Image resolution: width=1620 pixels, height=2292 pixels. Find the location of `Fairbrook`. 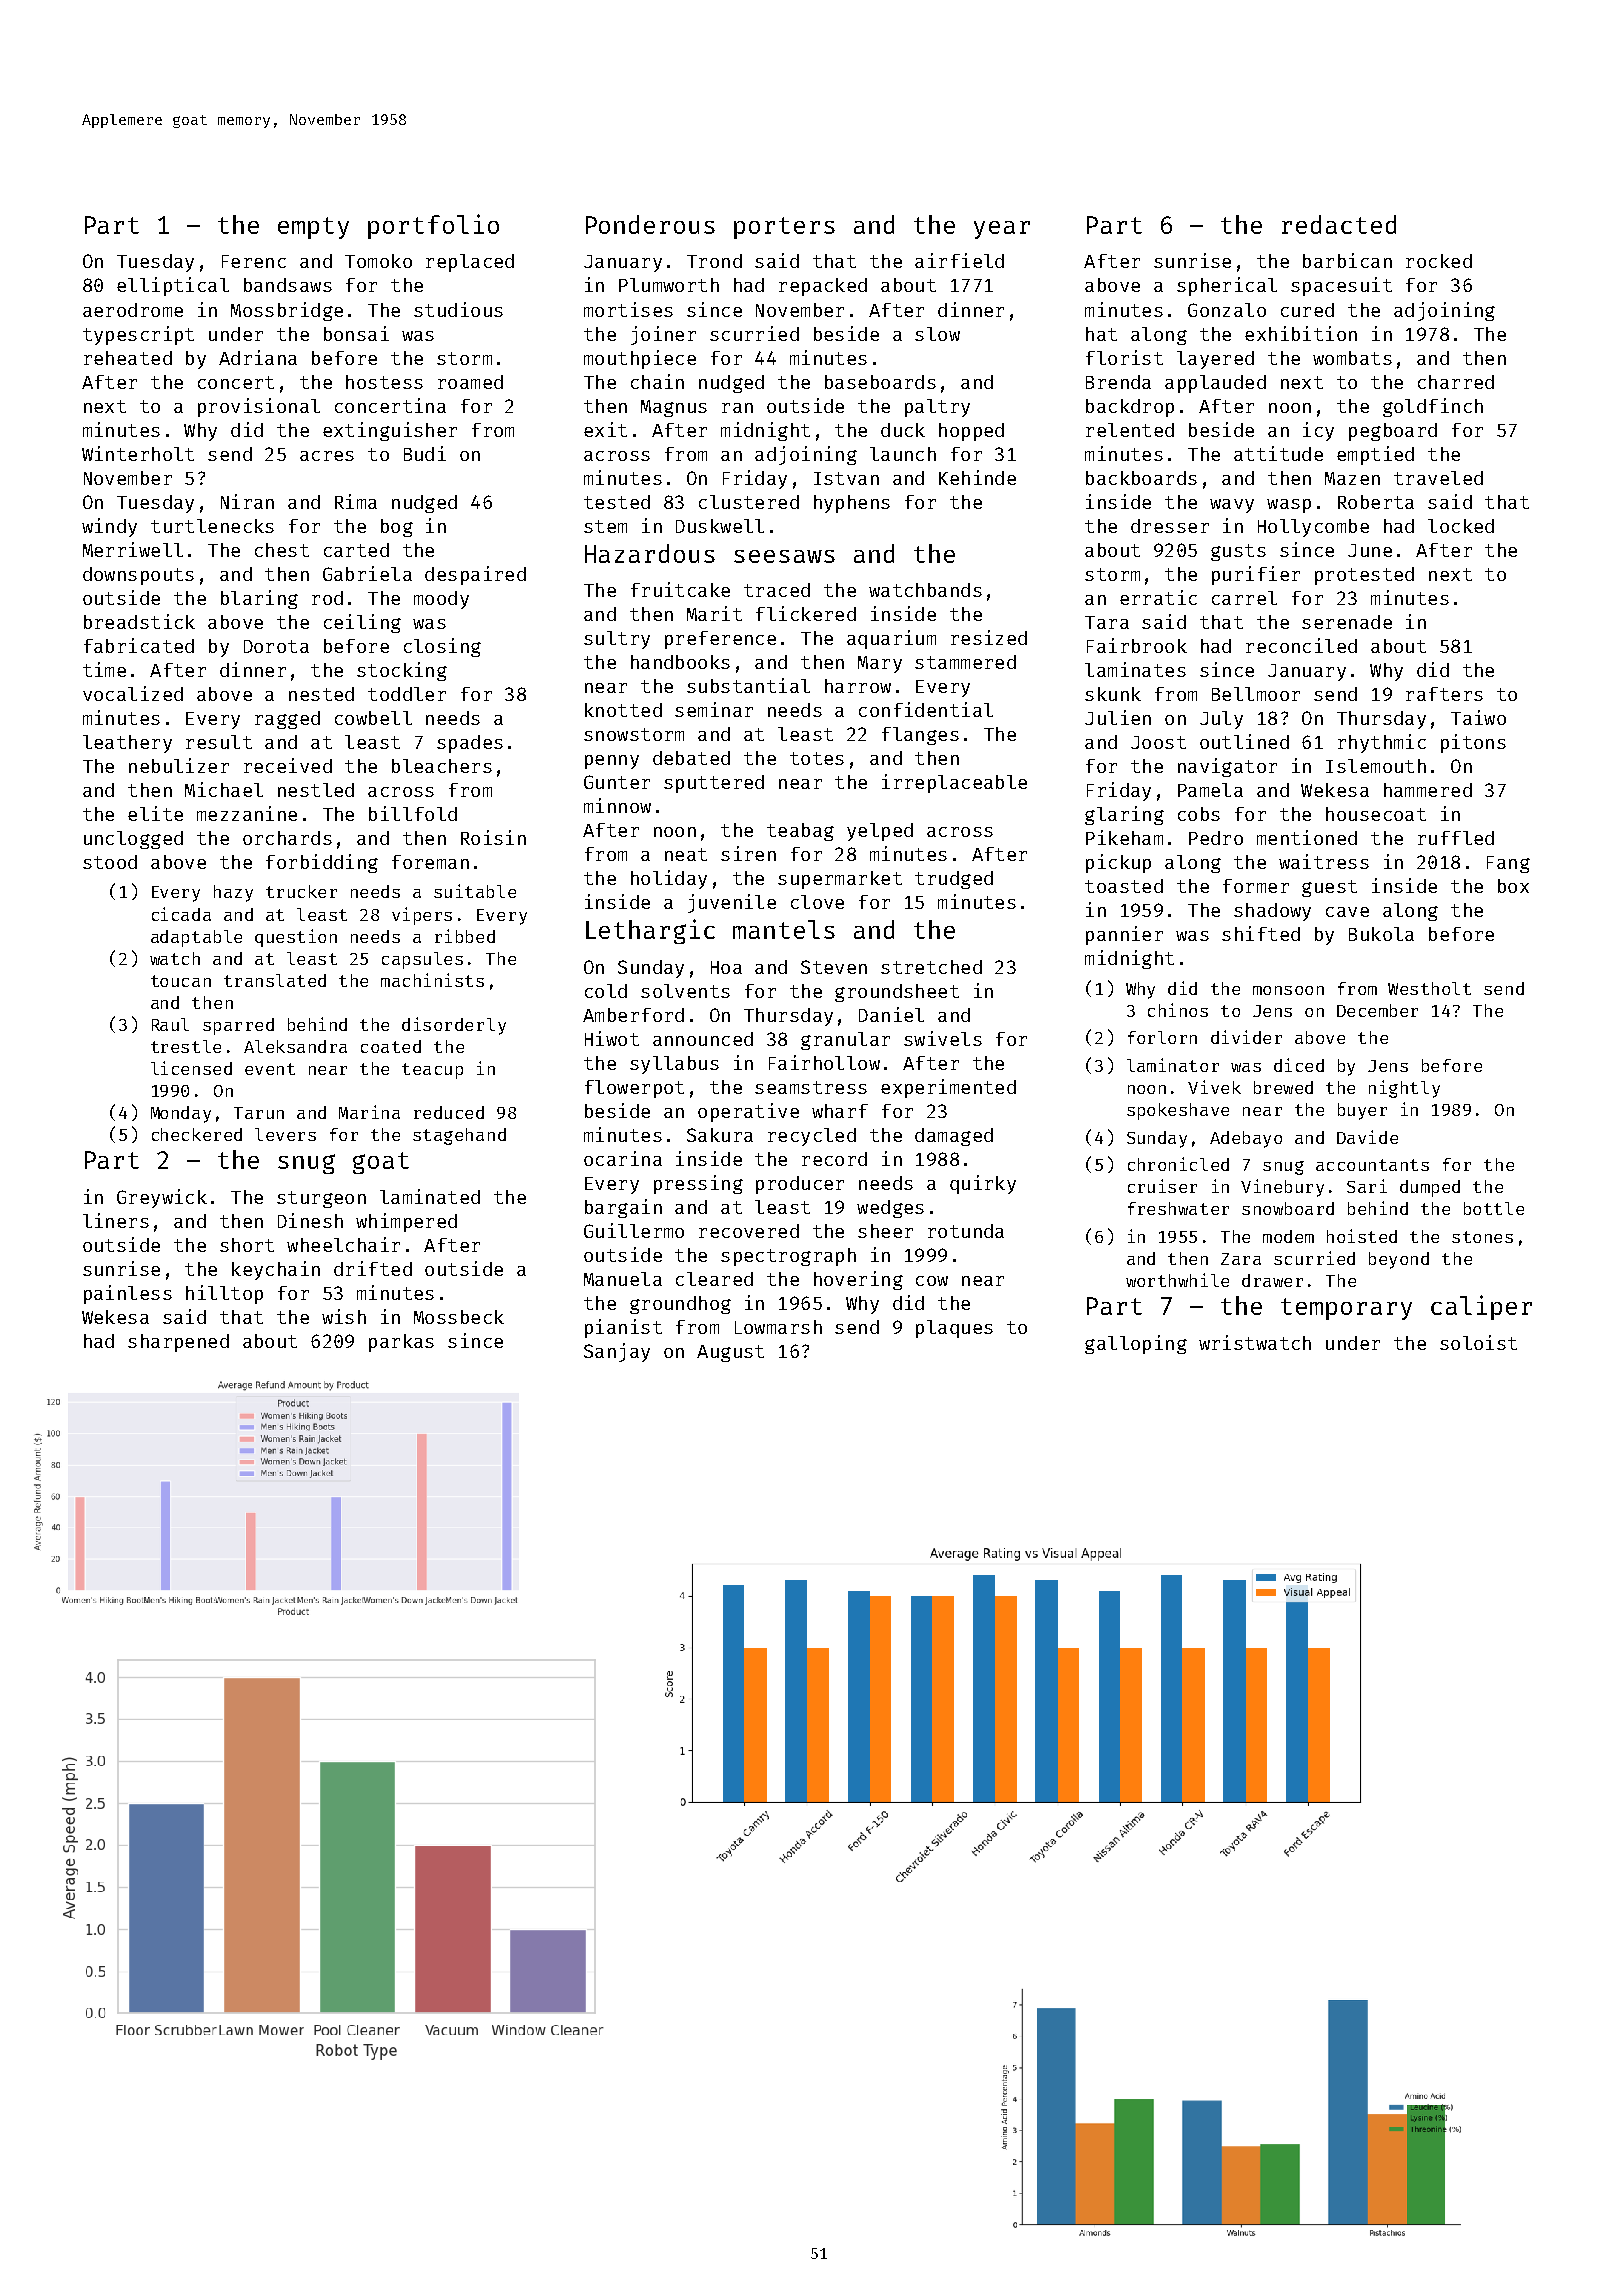

Fairbrook is located at coordinates (1137, 645).
